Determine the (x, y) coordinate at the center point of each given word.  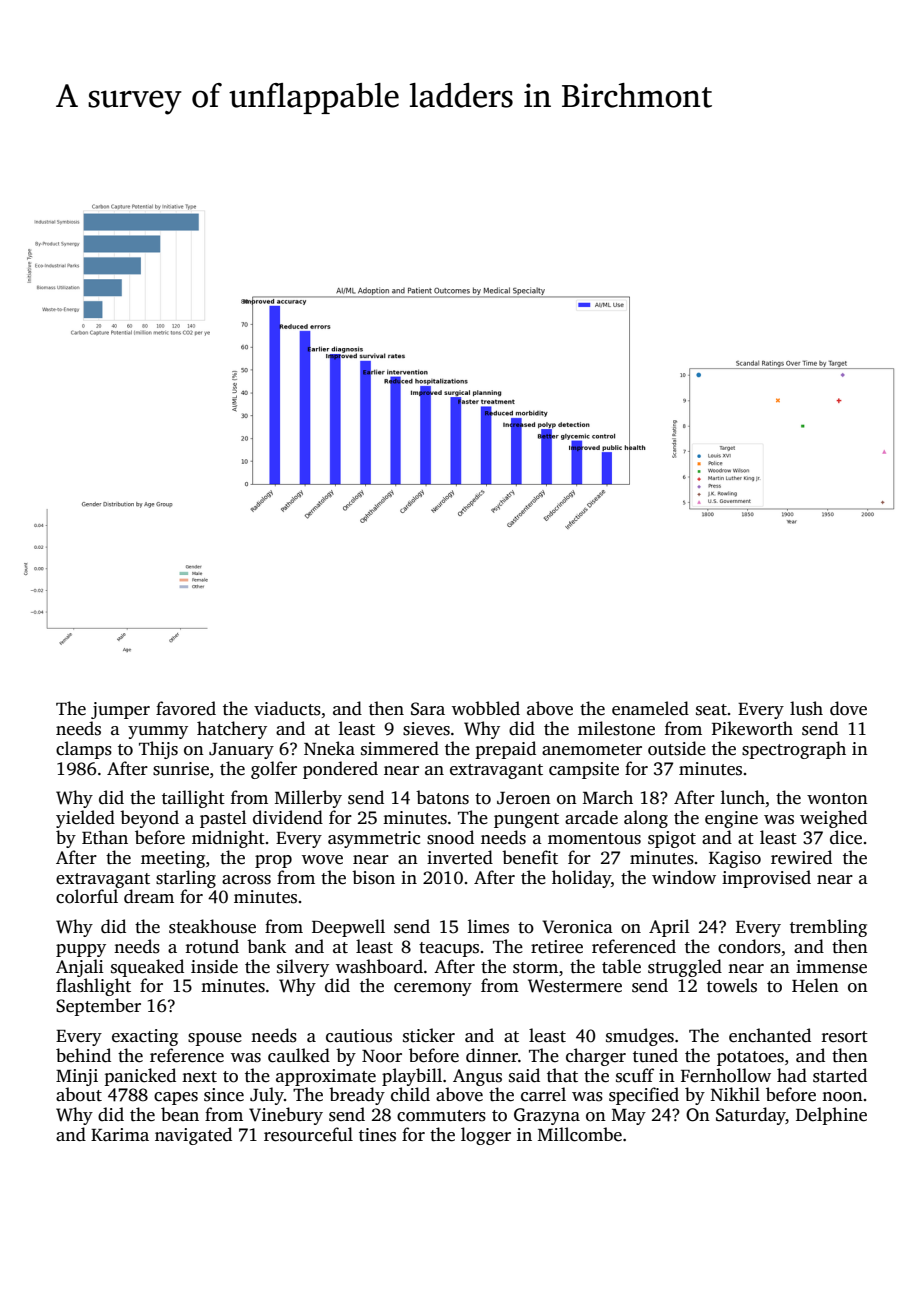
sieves (426, 729)
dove (848, 708)
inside (214, 966)
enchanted (770, 1035)
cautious (359, 1036)
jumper (120, 710)
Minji (77, 1077)
